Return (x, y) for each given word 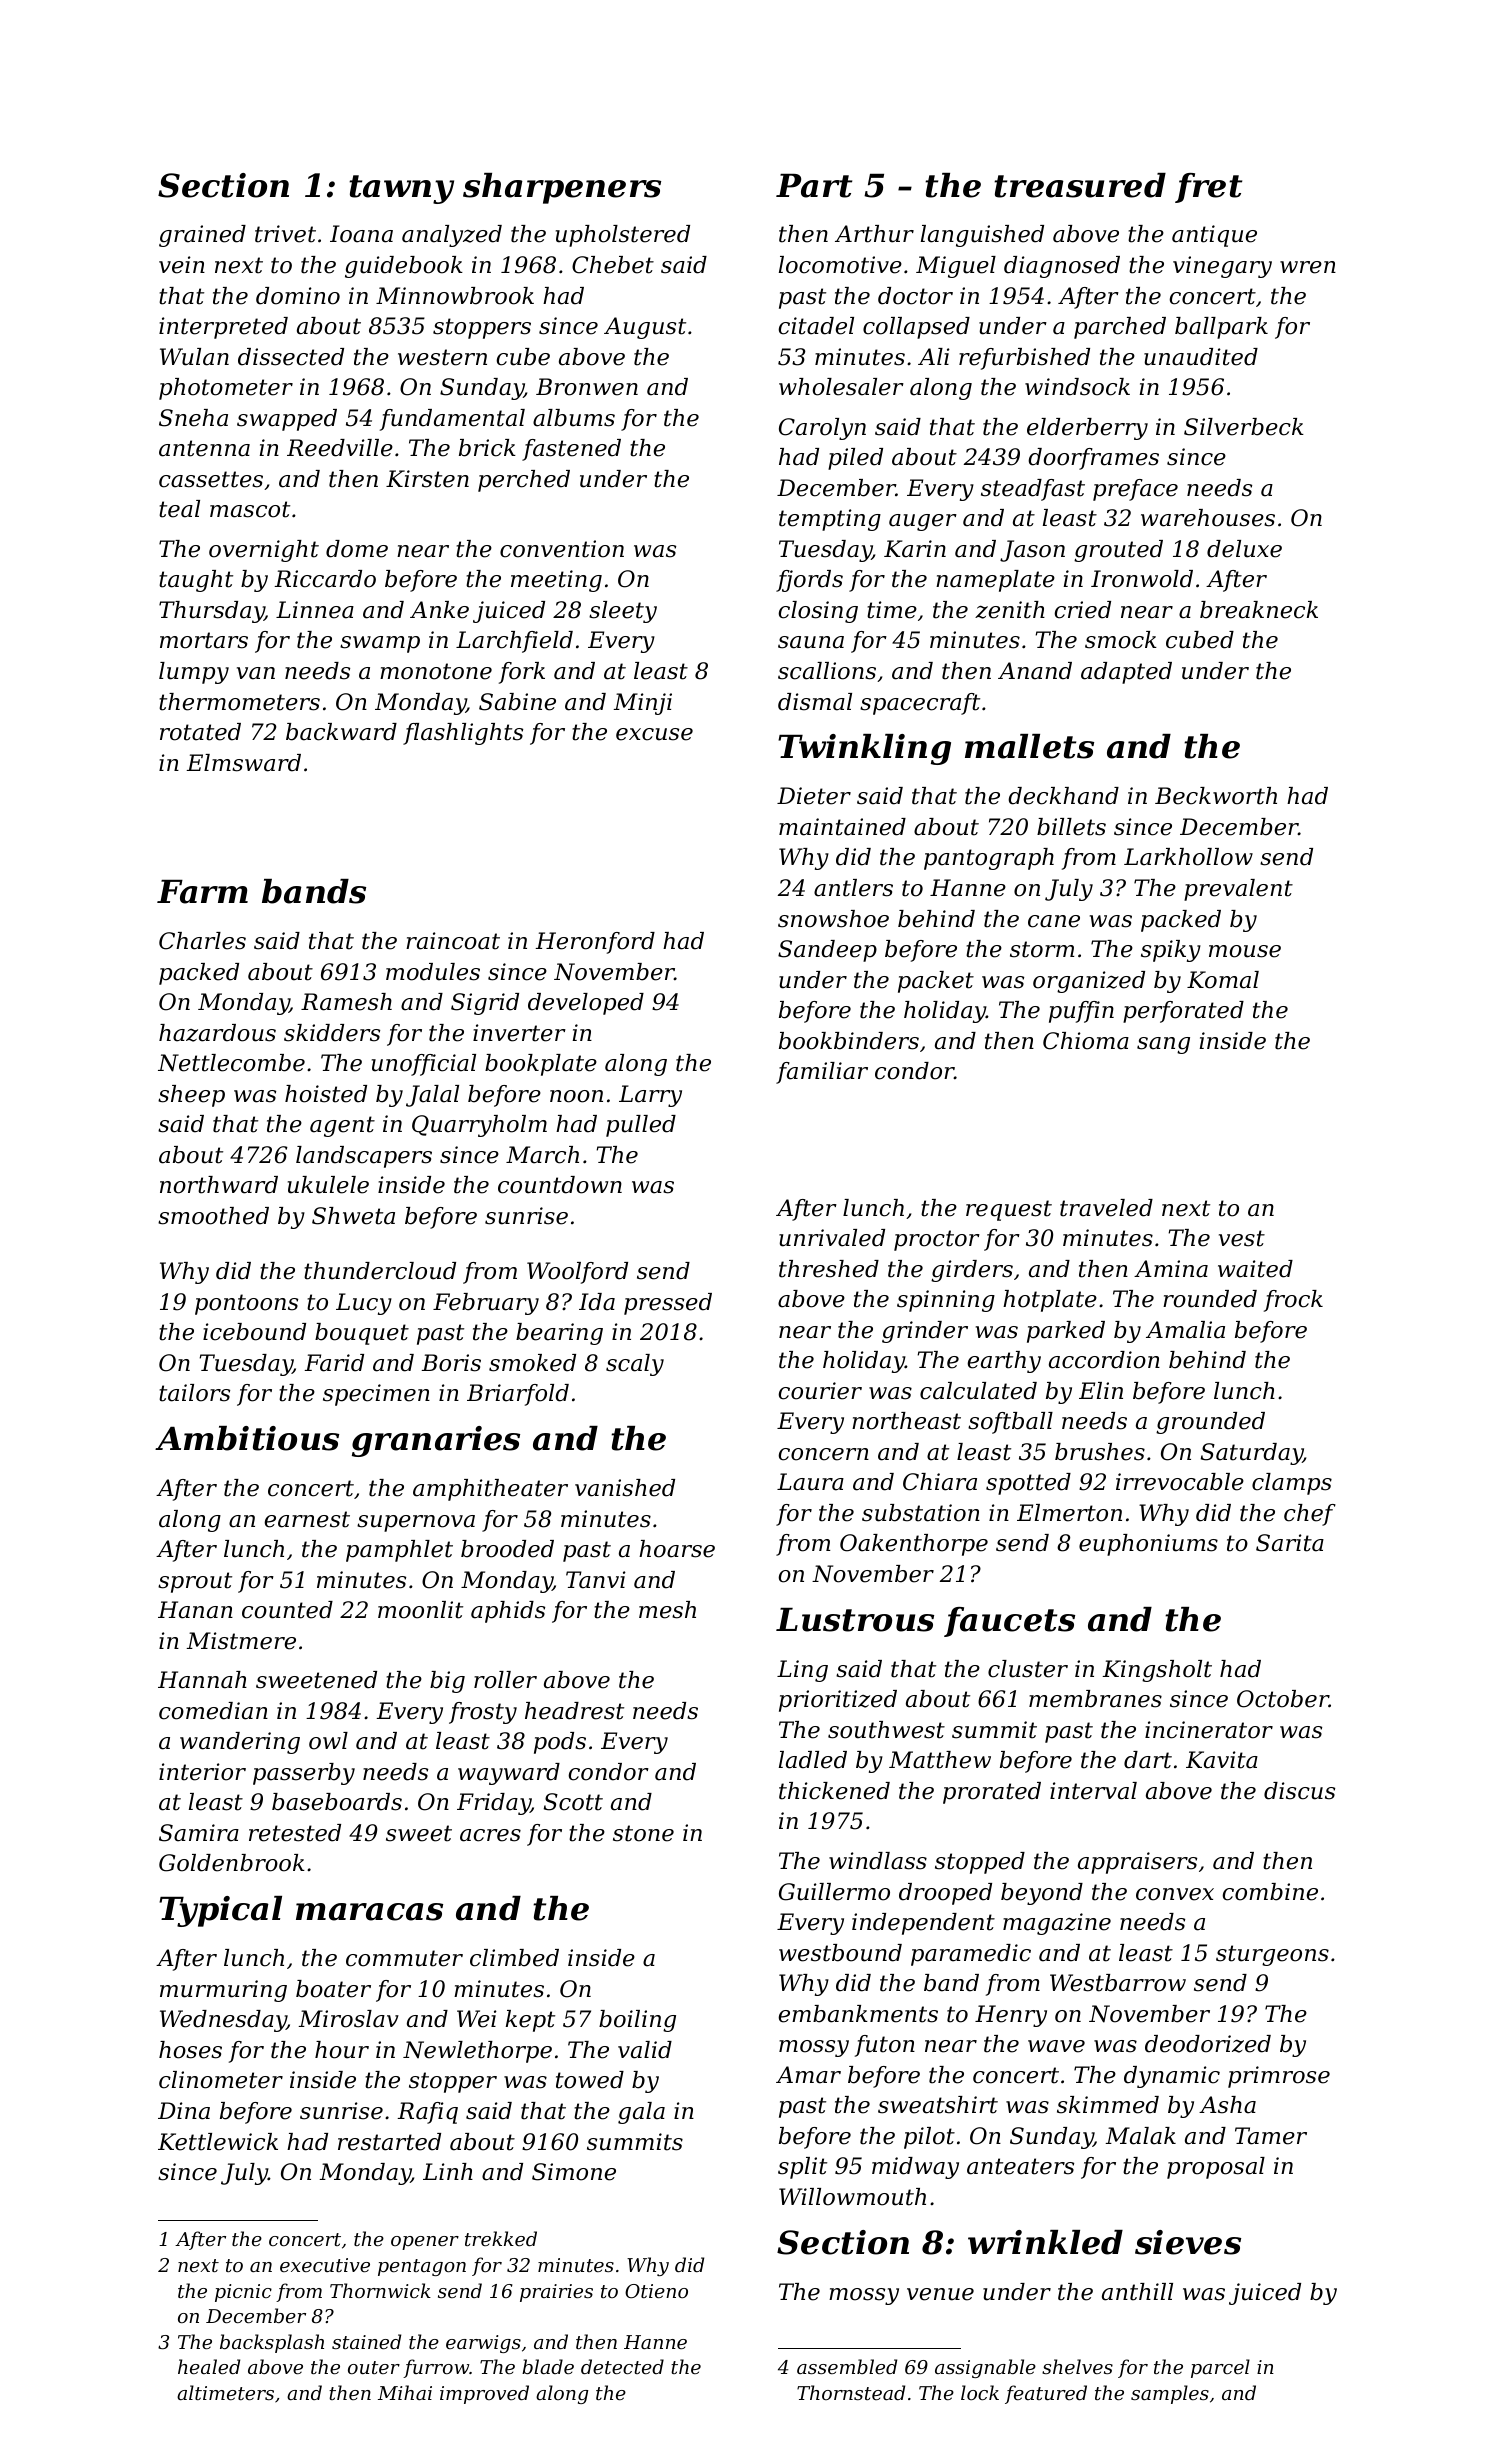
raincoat (453, 941)
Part (814, 186)
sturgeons (1272, 1955)
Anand (1035, 671)
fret (1208, 188)
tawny (401, 189)
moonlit (420, 1610)
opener (425, 2243)
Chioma (1086, 1041)
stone (643, 1833)
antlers (853, 888)
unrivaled (832, 1238)
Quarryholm (479, 1126)
